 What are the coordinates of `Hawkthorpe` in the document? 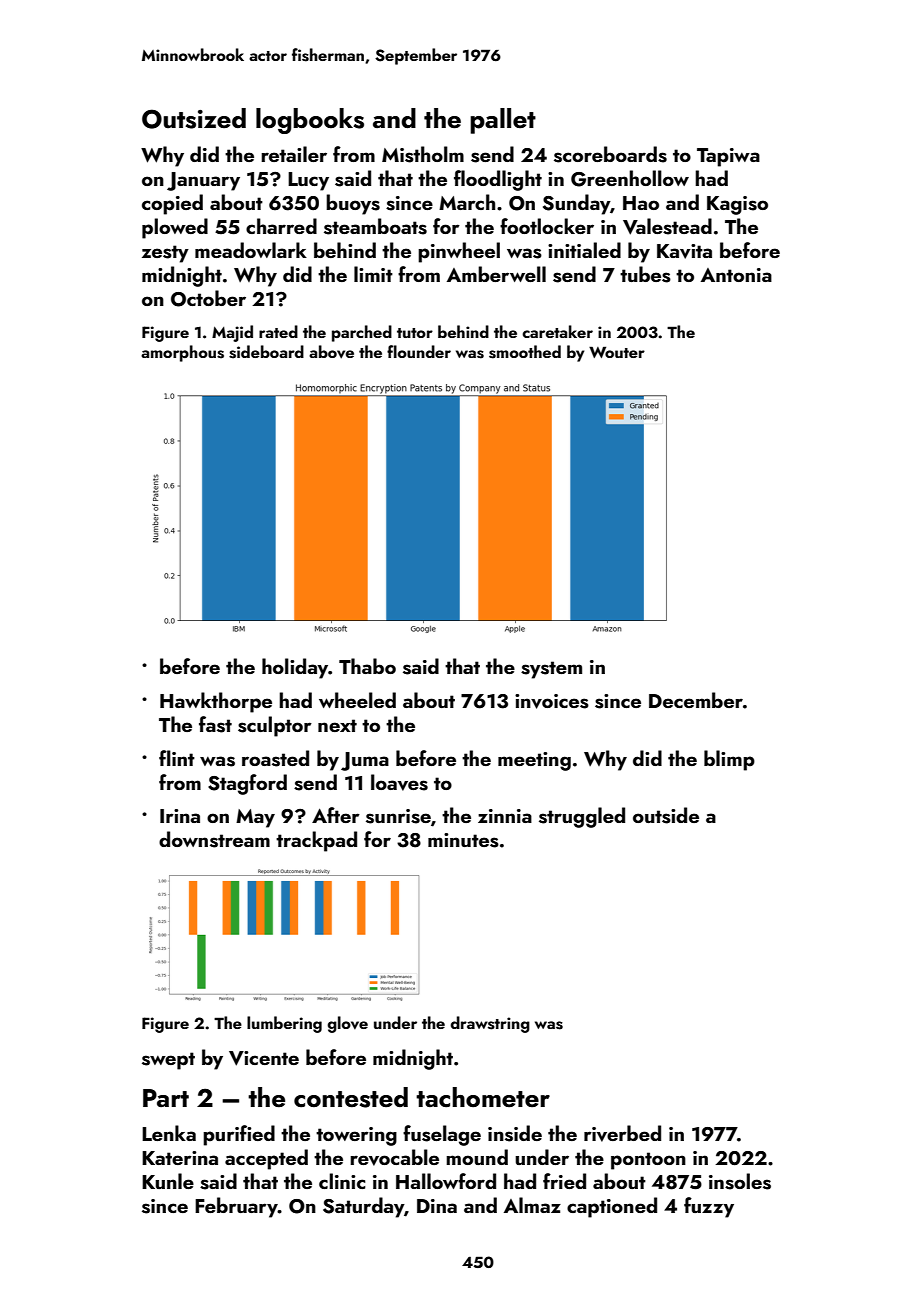 It's located at (216, 702).
